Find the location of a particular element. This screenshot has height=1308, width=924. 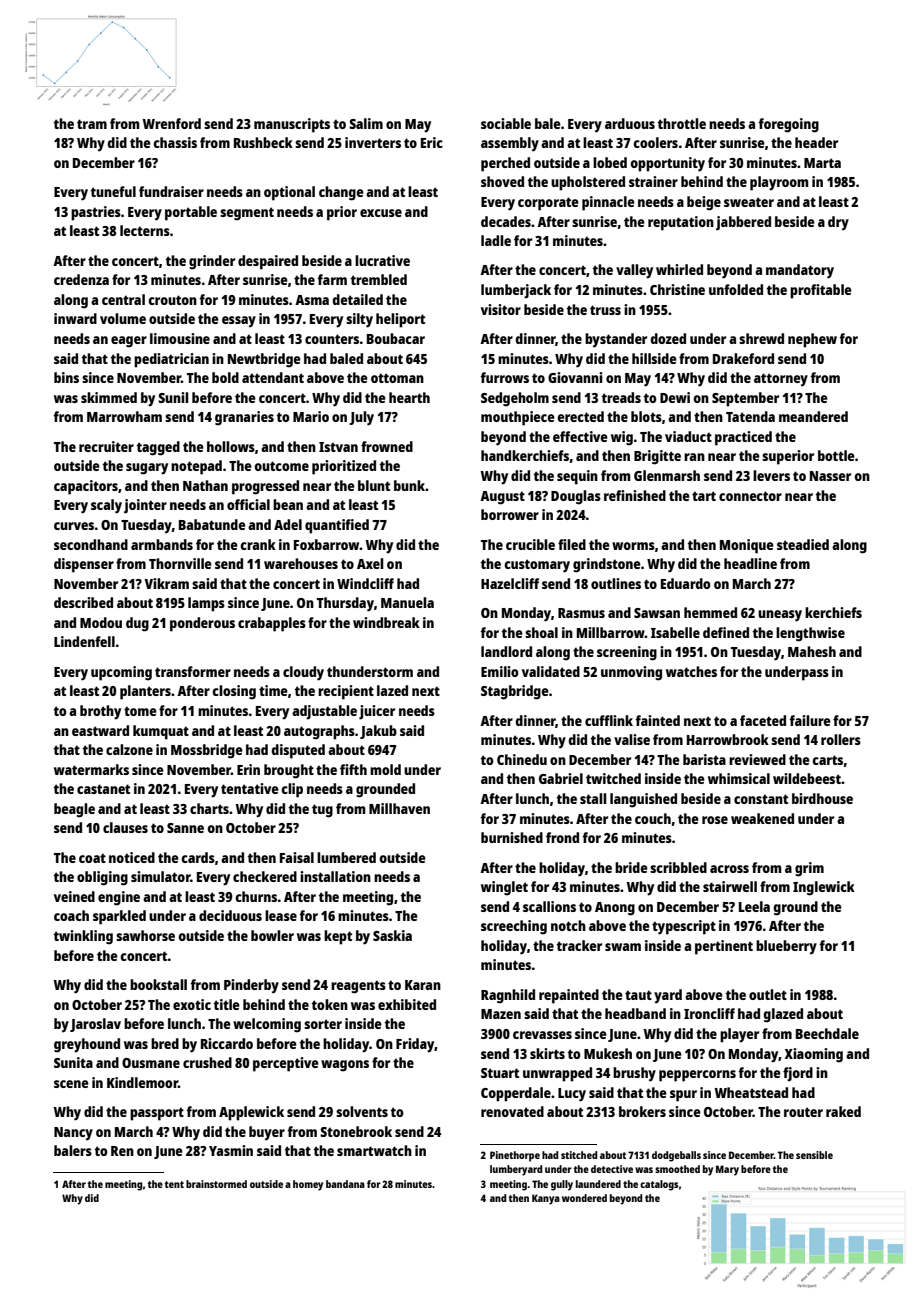

crushed is located at coordinates (207, 1062).
